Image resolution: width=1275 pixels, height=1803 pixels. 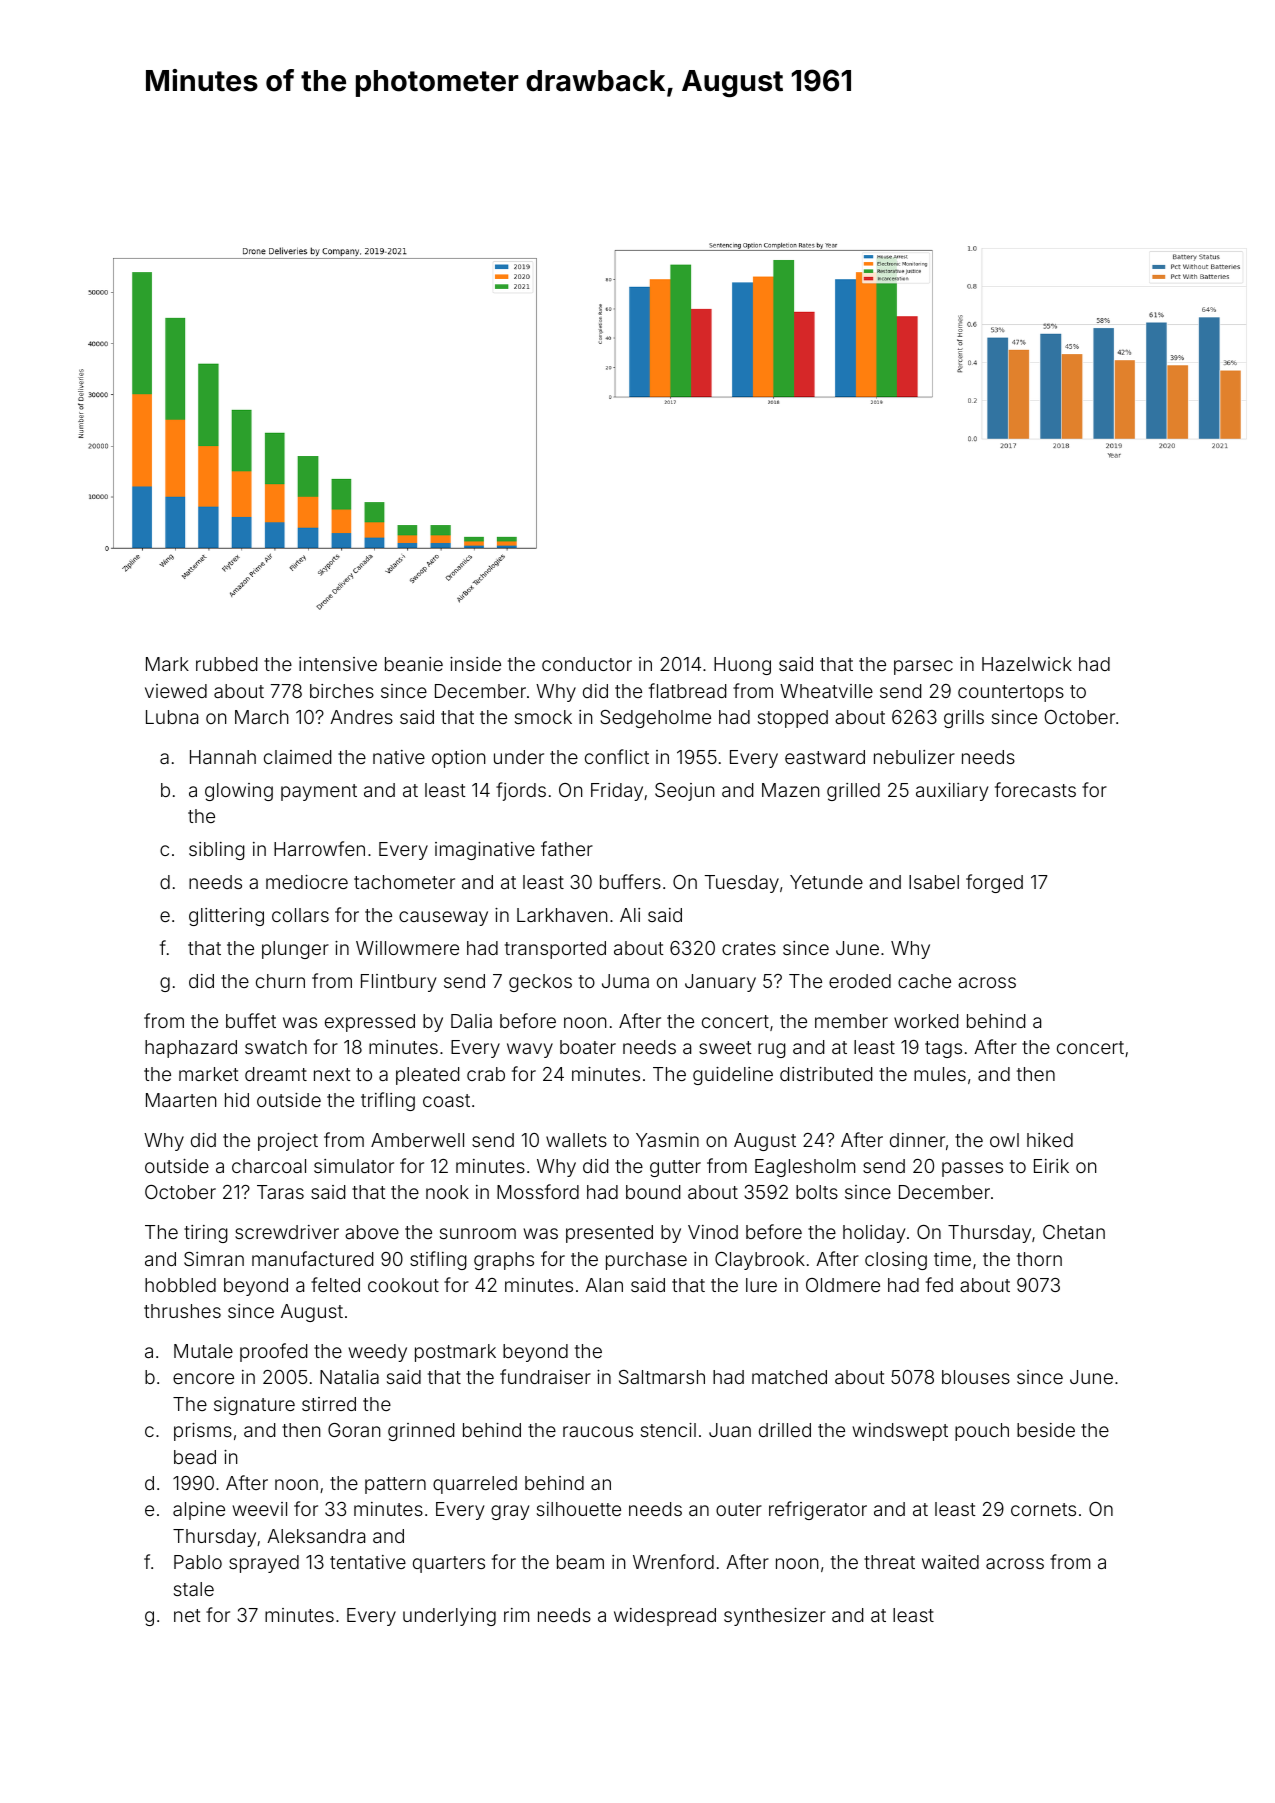 I want to click on Wrenford, so click(x=673, y=1561).
